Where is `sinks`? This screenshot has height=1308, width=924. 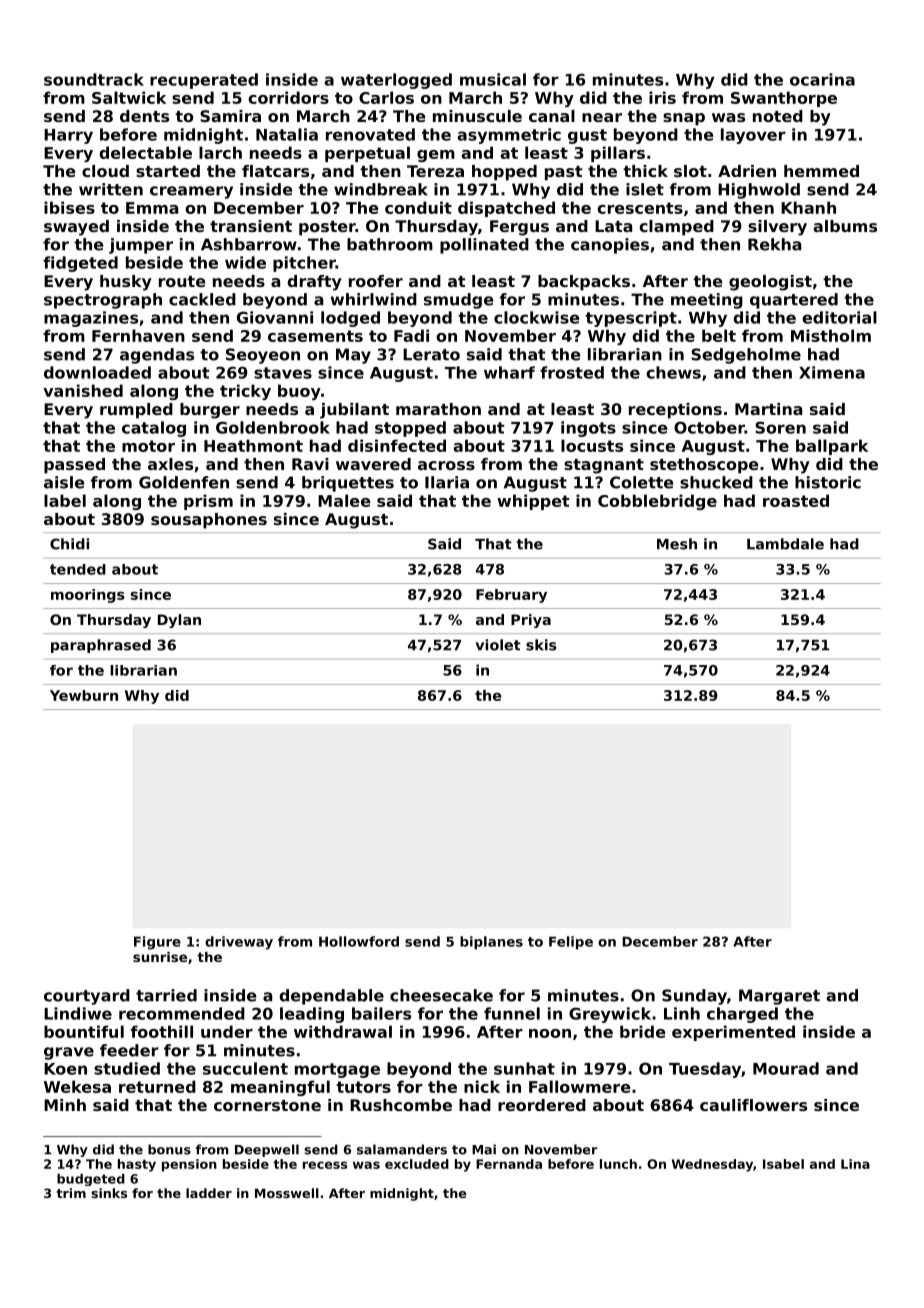
sinks is located at coordinates (109, 1193).
